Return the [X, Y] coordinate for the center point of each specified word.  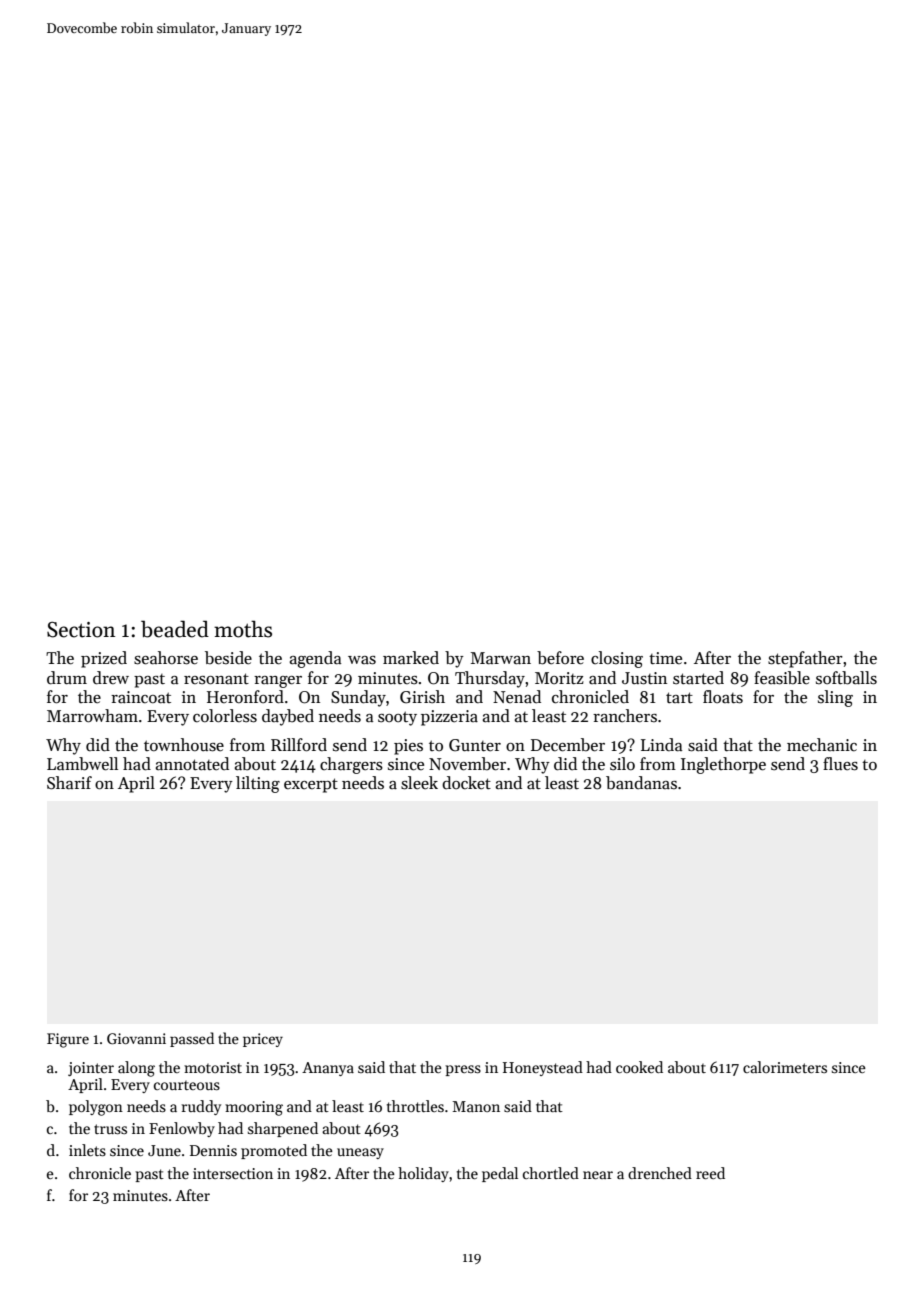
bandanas [641, 783]
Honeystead [543, 1068]
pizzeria [449, 718]
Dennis [213, 1150]
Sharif [69, 783]
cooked [639, 1067]
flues [840, 764]
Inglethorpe [723, 765]
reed [710, 1173]
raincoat [141, 697]
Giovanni [136, 1038]
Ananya [328, 1069]
